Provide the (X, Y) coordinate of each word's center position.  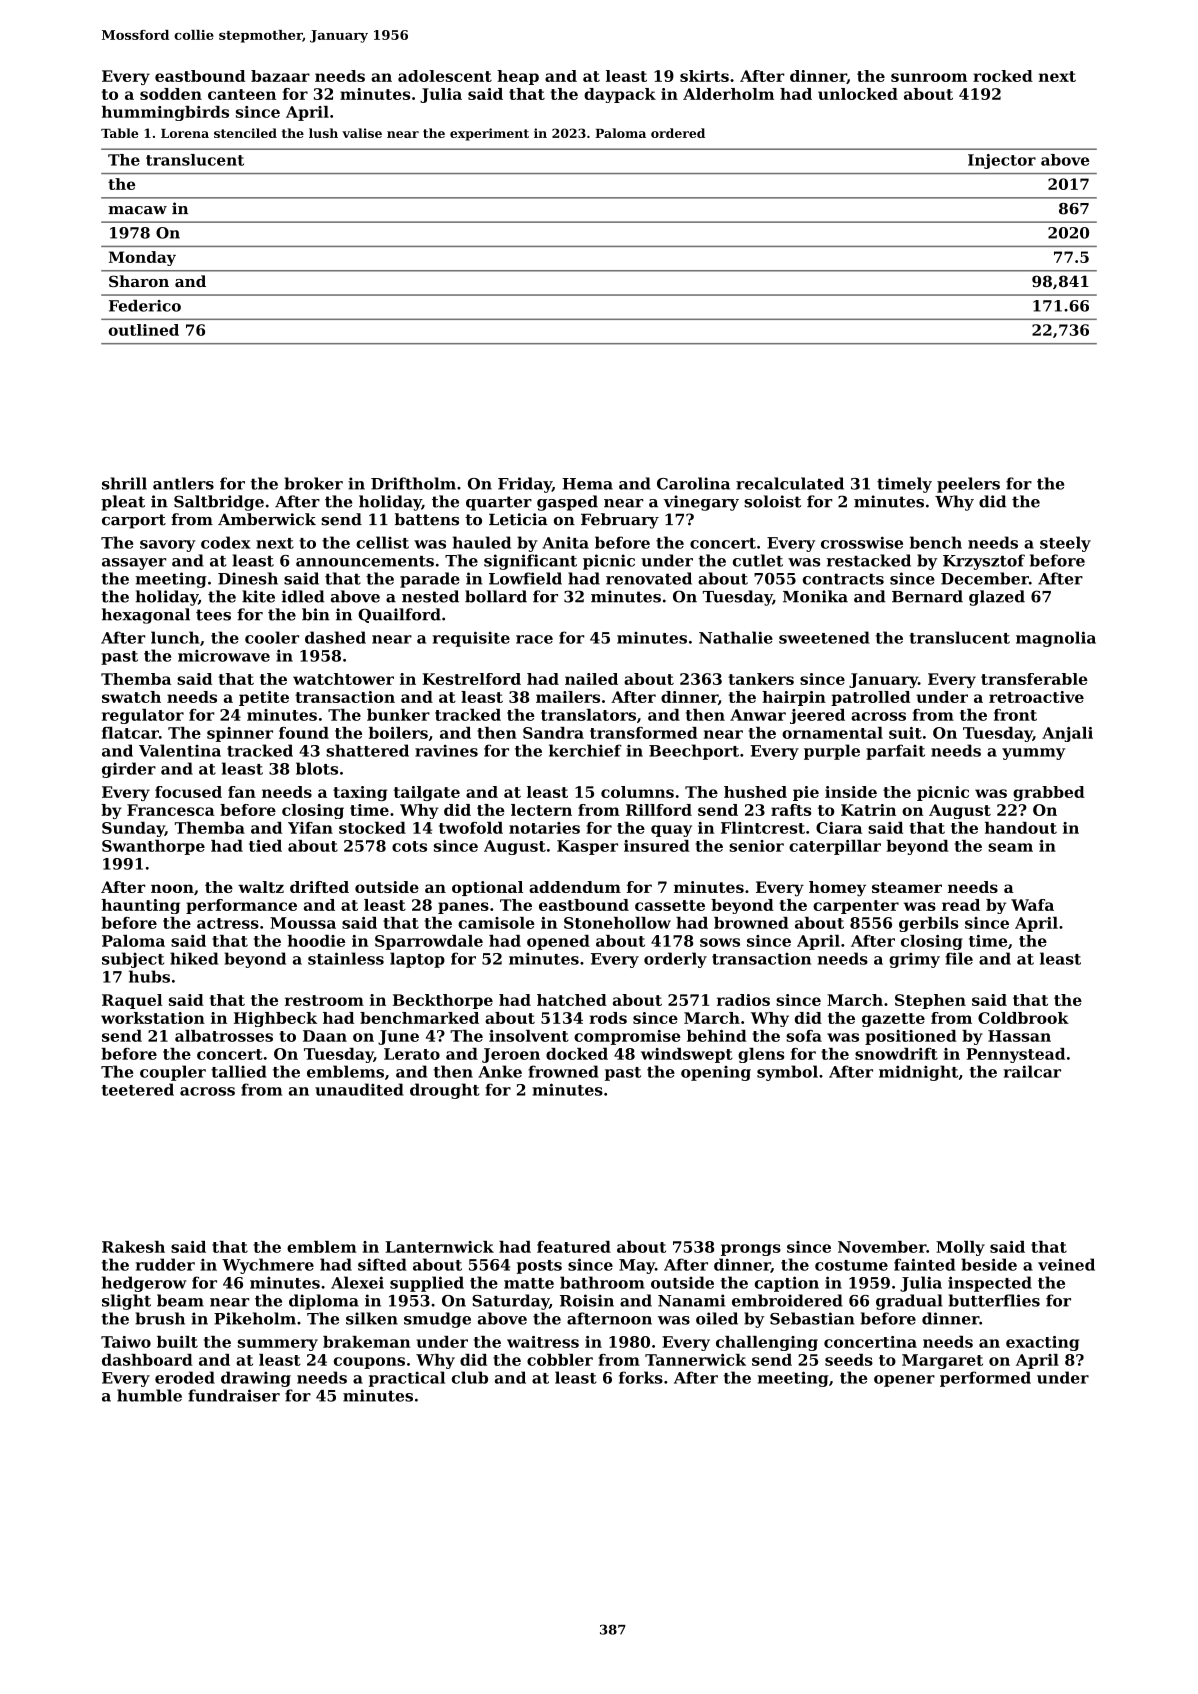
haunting (141, 906)
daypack (620, 95)
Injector (1002, 161)
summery (278, 1345)
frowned (563, 1071)
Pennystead (1015, 1055)
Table (119, 133)
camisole (496, 923)
